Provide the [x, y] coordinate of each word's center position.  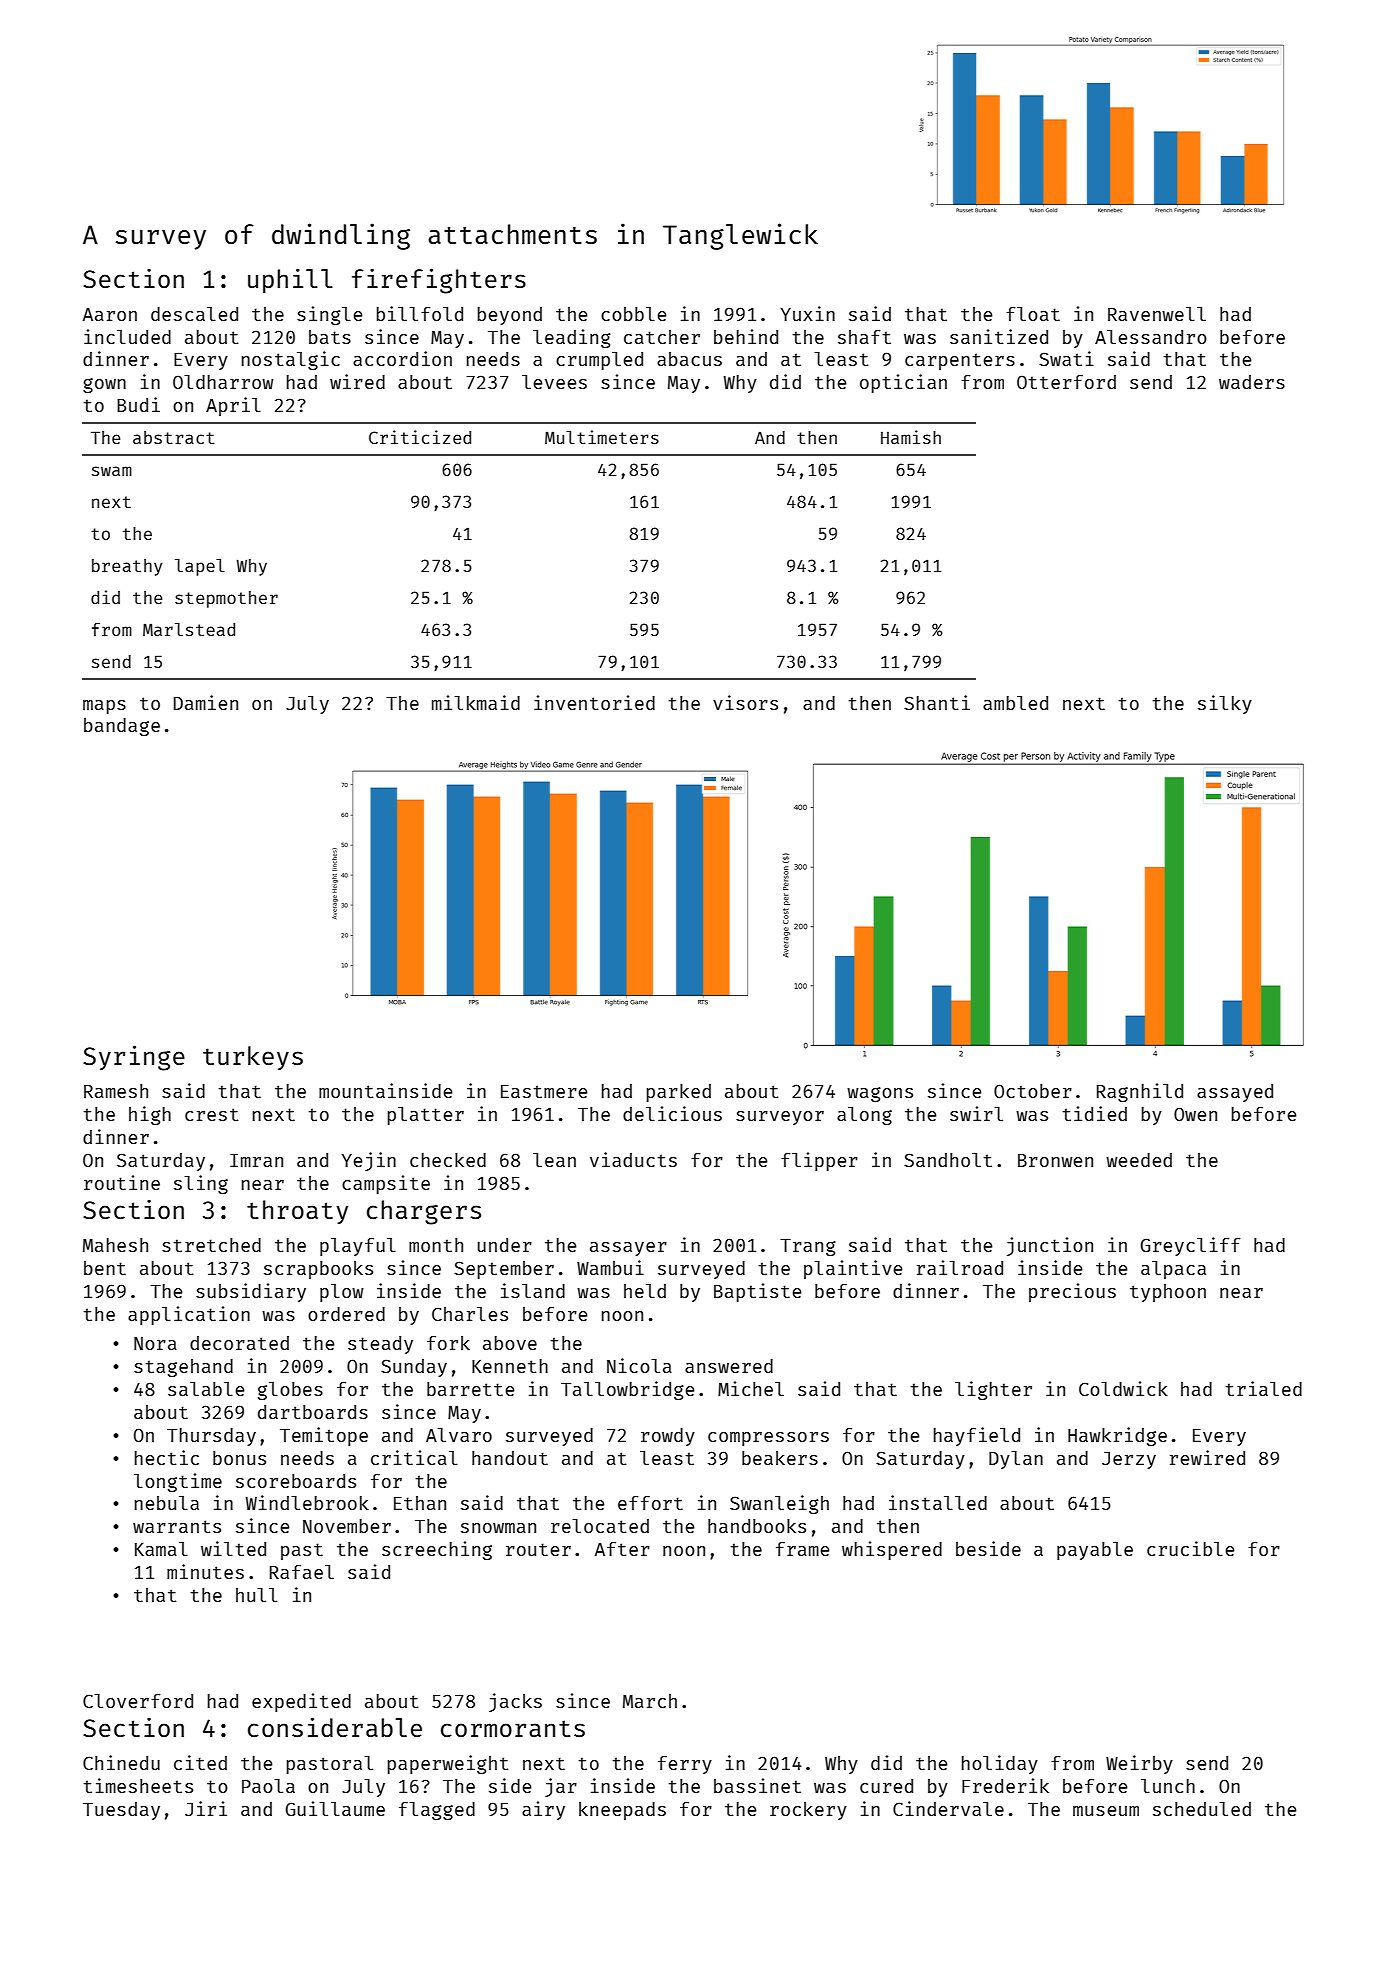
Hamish [911, 437]
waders [1252, 382]
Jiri [206, 1808]
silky [1225, 704]
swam [112, 471]
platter [426, 1116]
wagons [880, 1094]
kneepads [622, 1811]
